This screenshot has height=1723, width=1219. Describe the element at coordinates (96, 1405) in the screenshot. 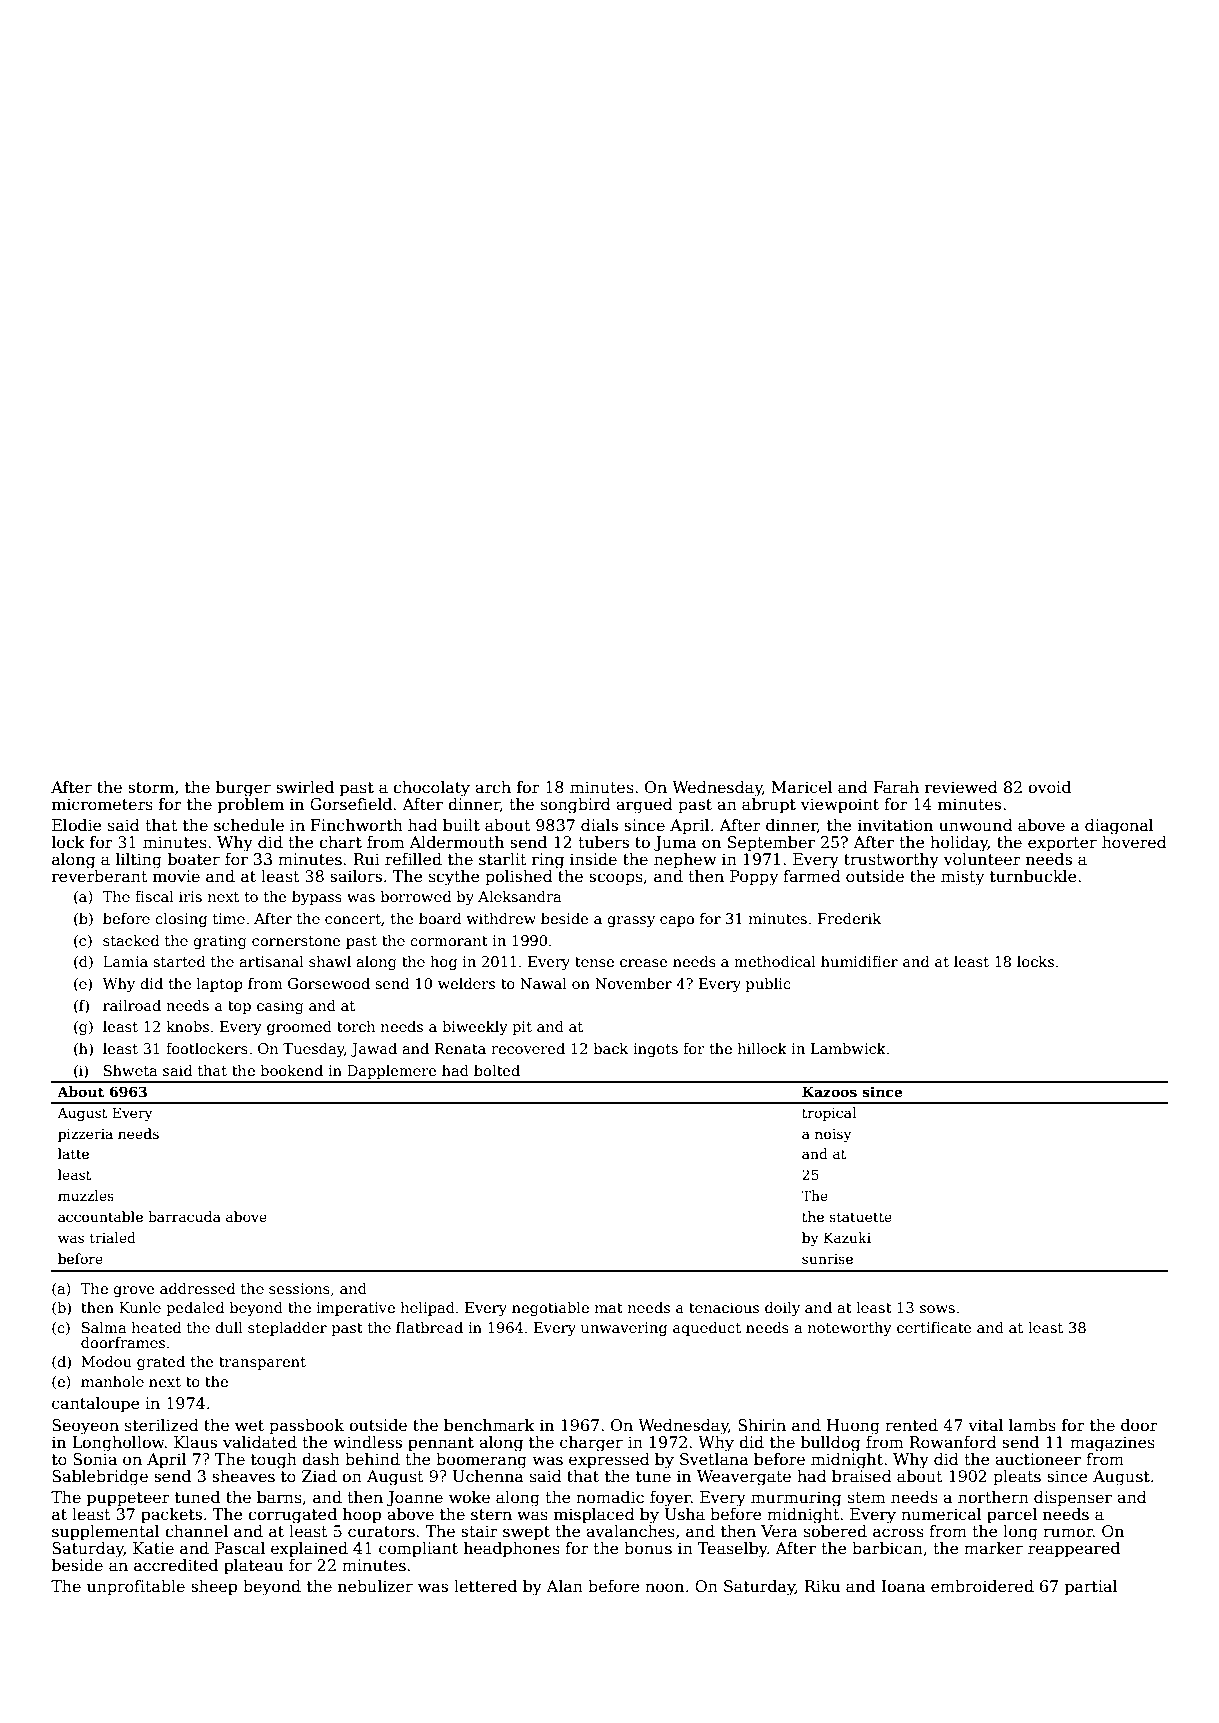

I see `cantaloupe` at that location.
